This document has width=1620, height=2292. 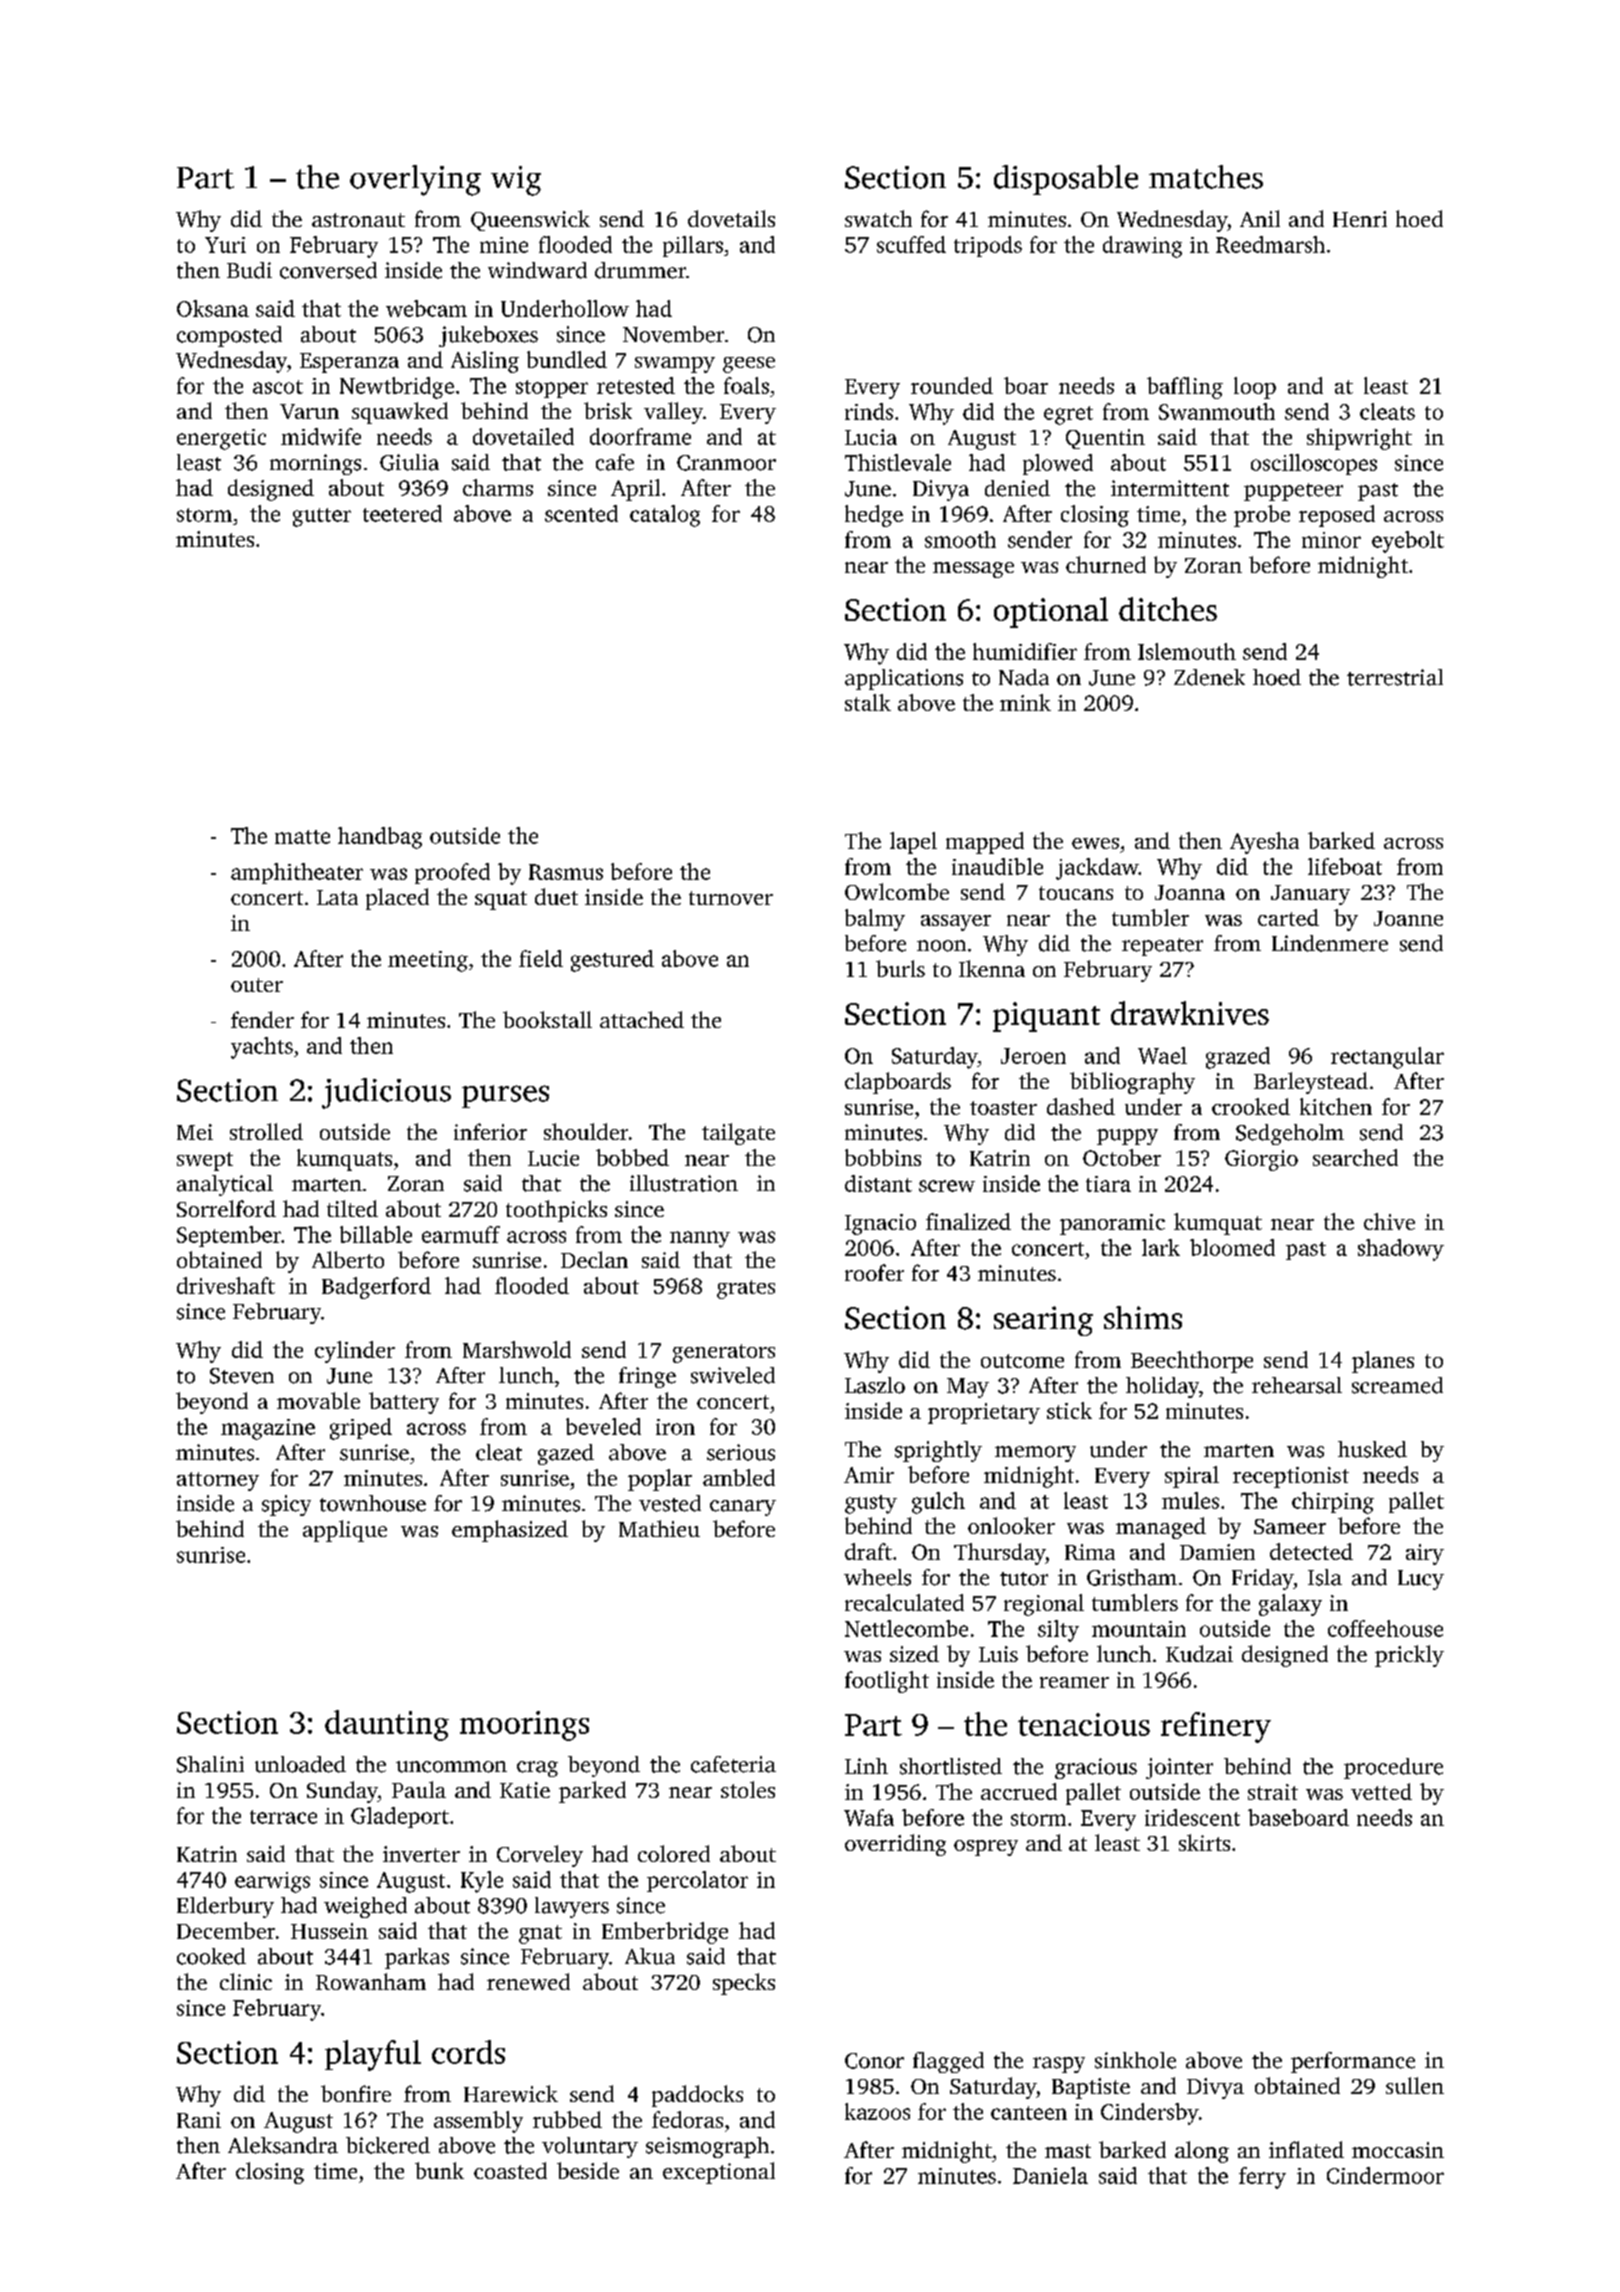 What do you see at coordinates (1408, 918) in the document?
I see `Joanne` at bounding box center [1408, 918].
